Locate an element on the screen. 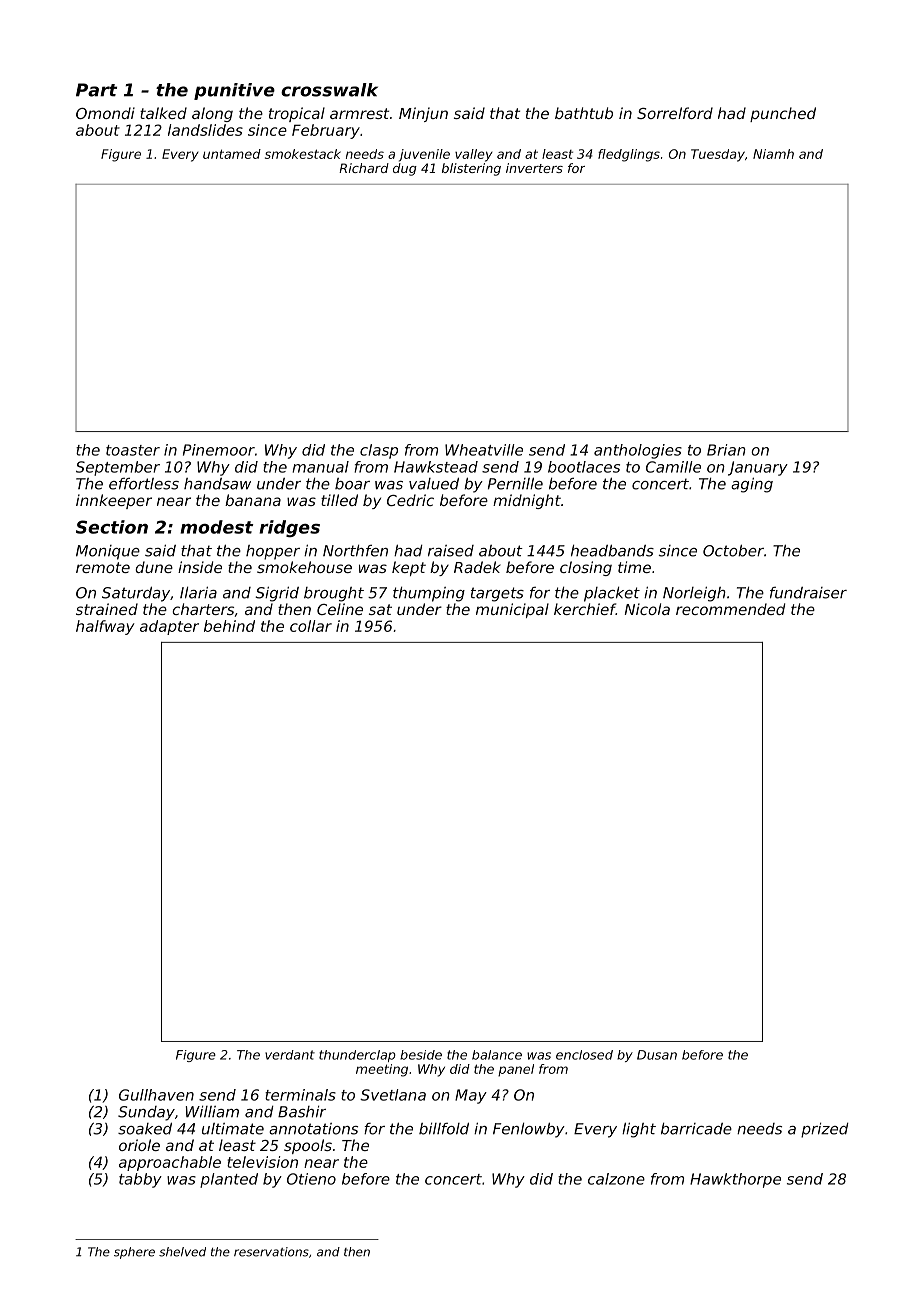  collar is located at coordinates (311, 626).
